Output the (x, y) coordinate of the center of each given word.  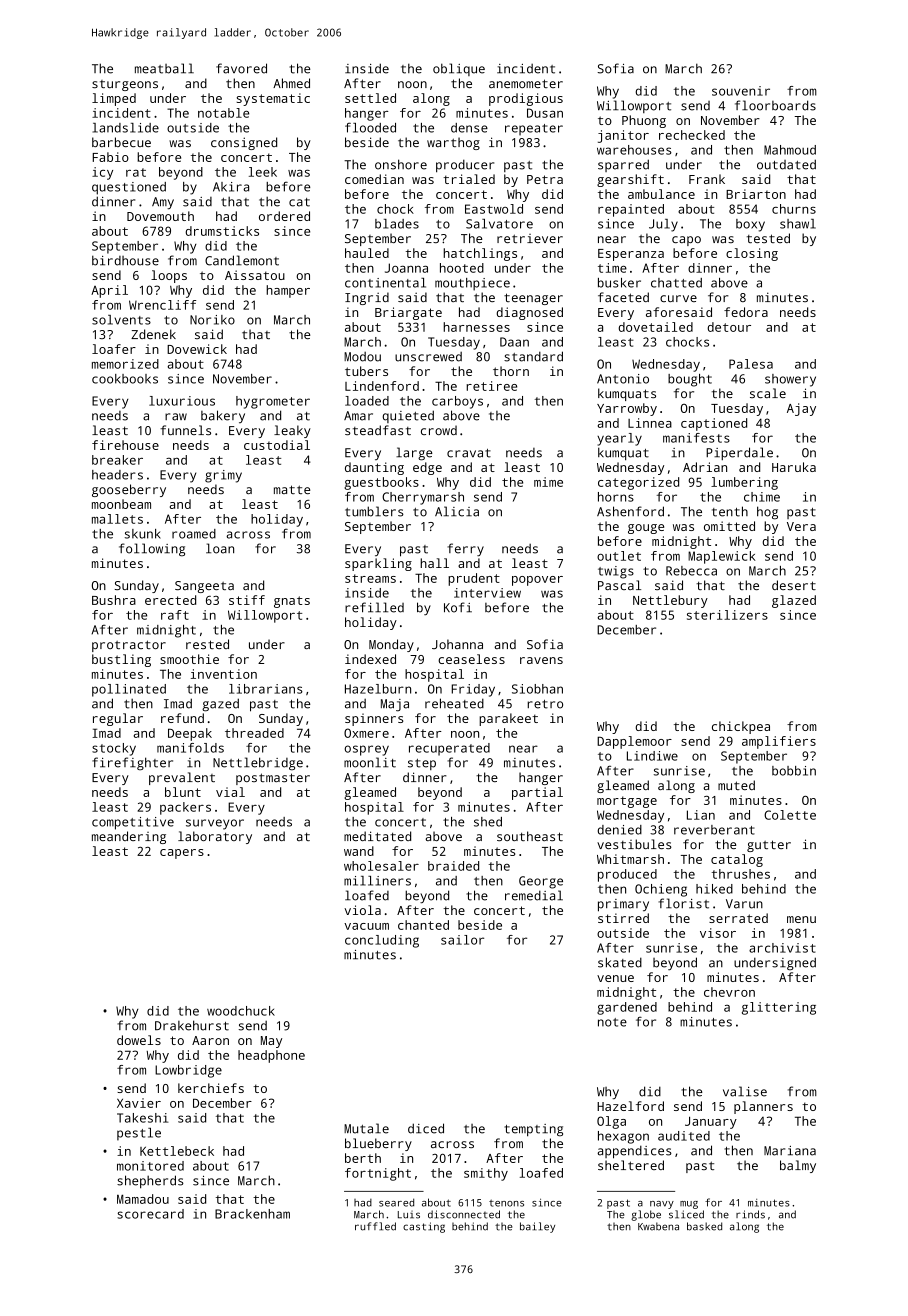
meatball (164, 68)
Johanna (457, 644)
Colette (790, 815)
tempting (533, 1130)
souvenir (741, 91)
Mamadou (143, 1199)
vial (230, 792)
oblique (459, 69)
